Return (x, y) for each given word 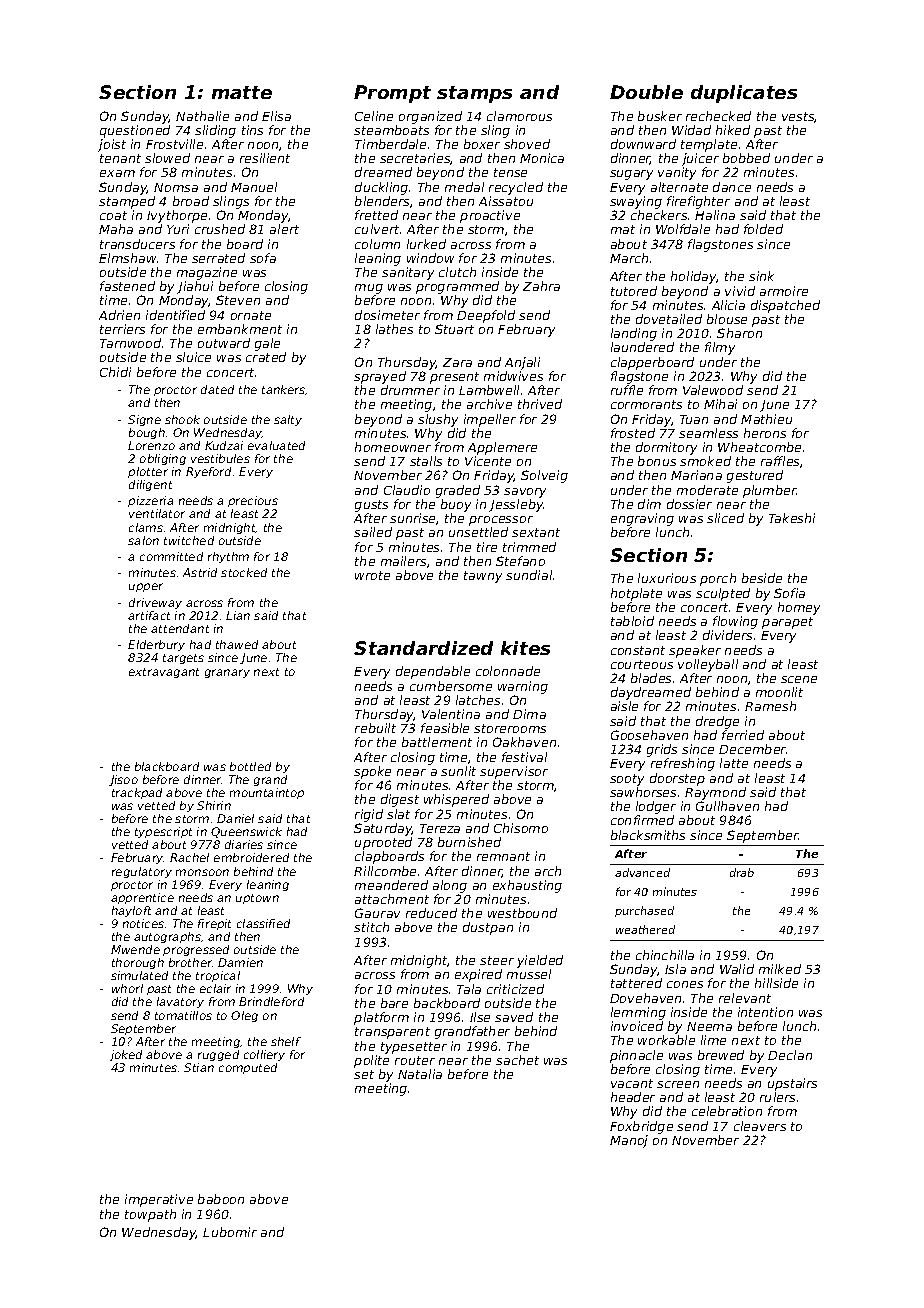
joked (126, 1055)
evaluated (276, 445)
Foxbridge (641, 1127)
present (454, 378)
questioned (135, 131)
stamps (474, 94)
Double (646, 92)
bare (394, 1003)
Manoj (629, 1141)
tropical (218, 976)
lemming (638, 1013)
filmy (720, 348)
